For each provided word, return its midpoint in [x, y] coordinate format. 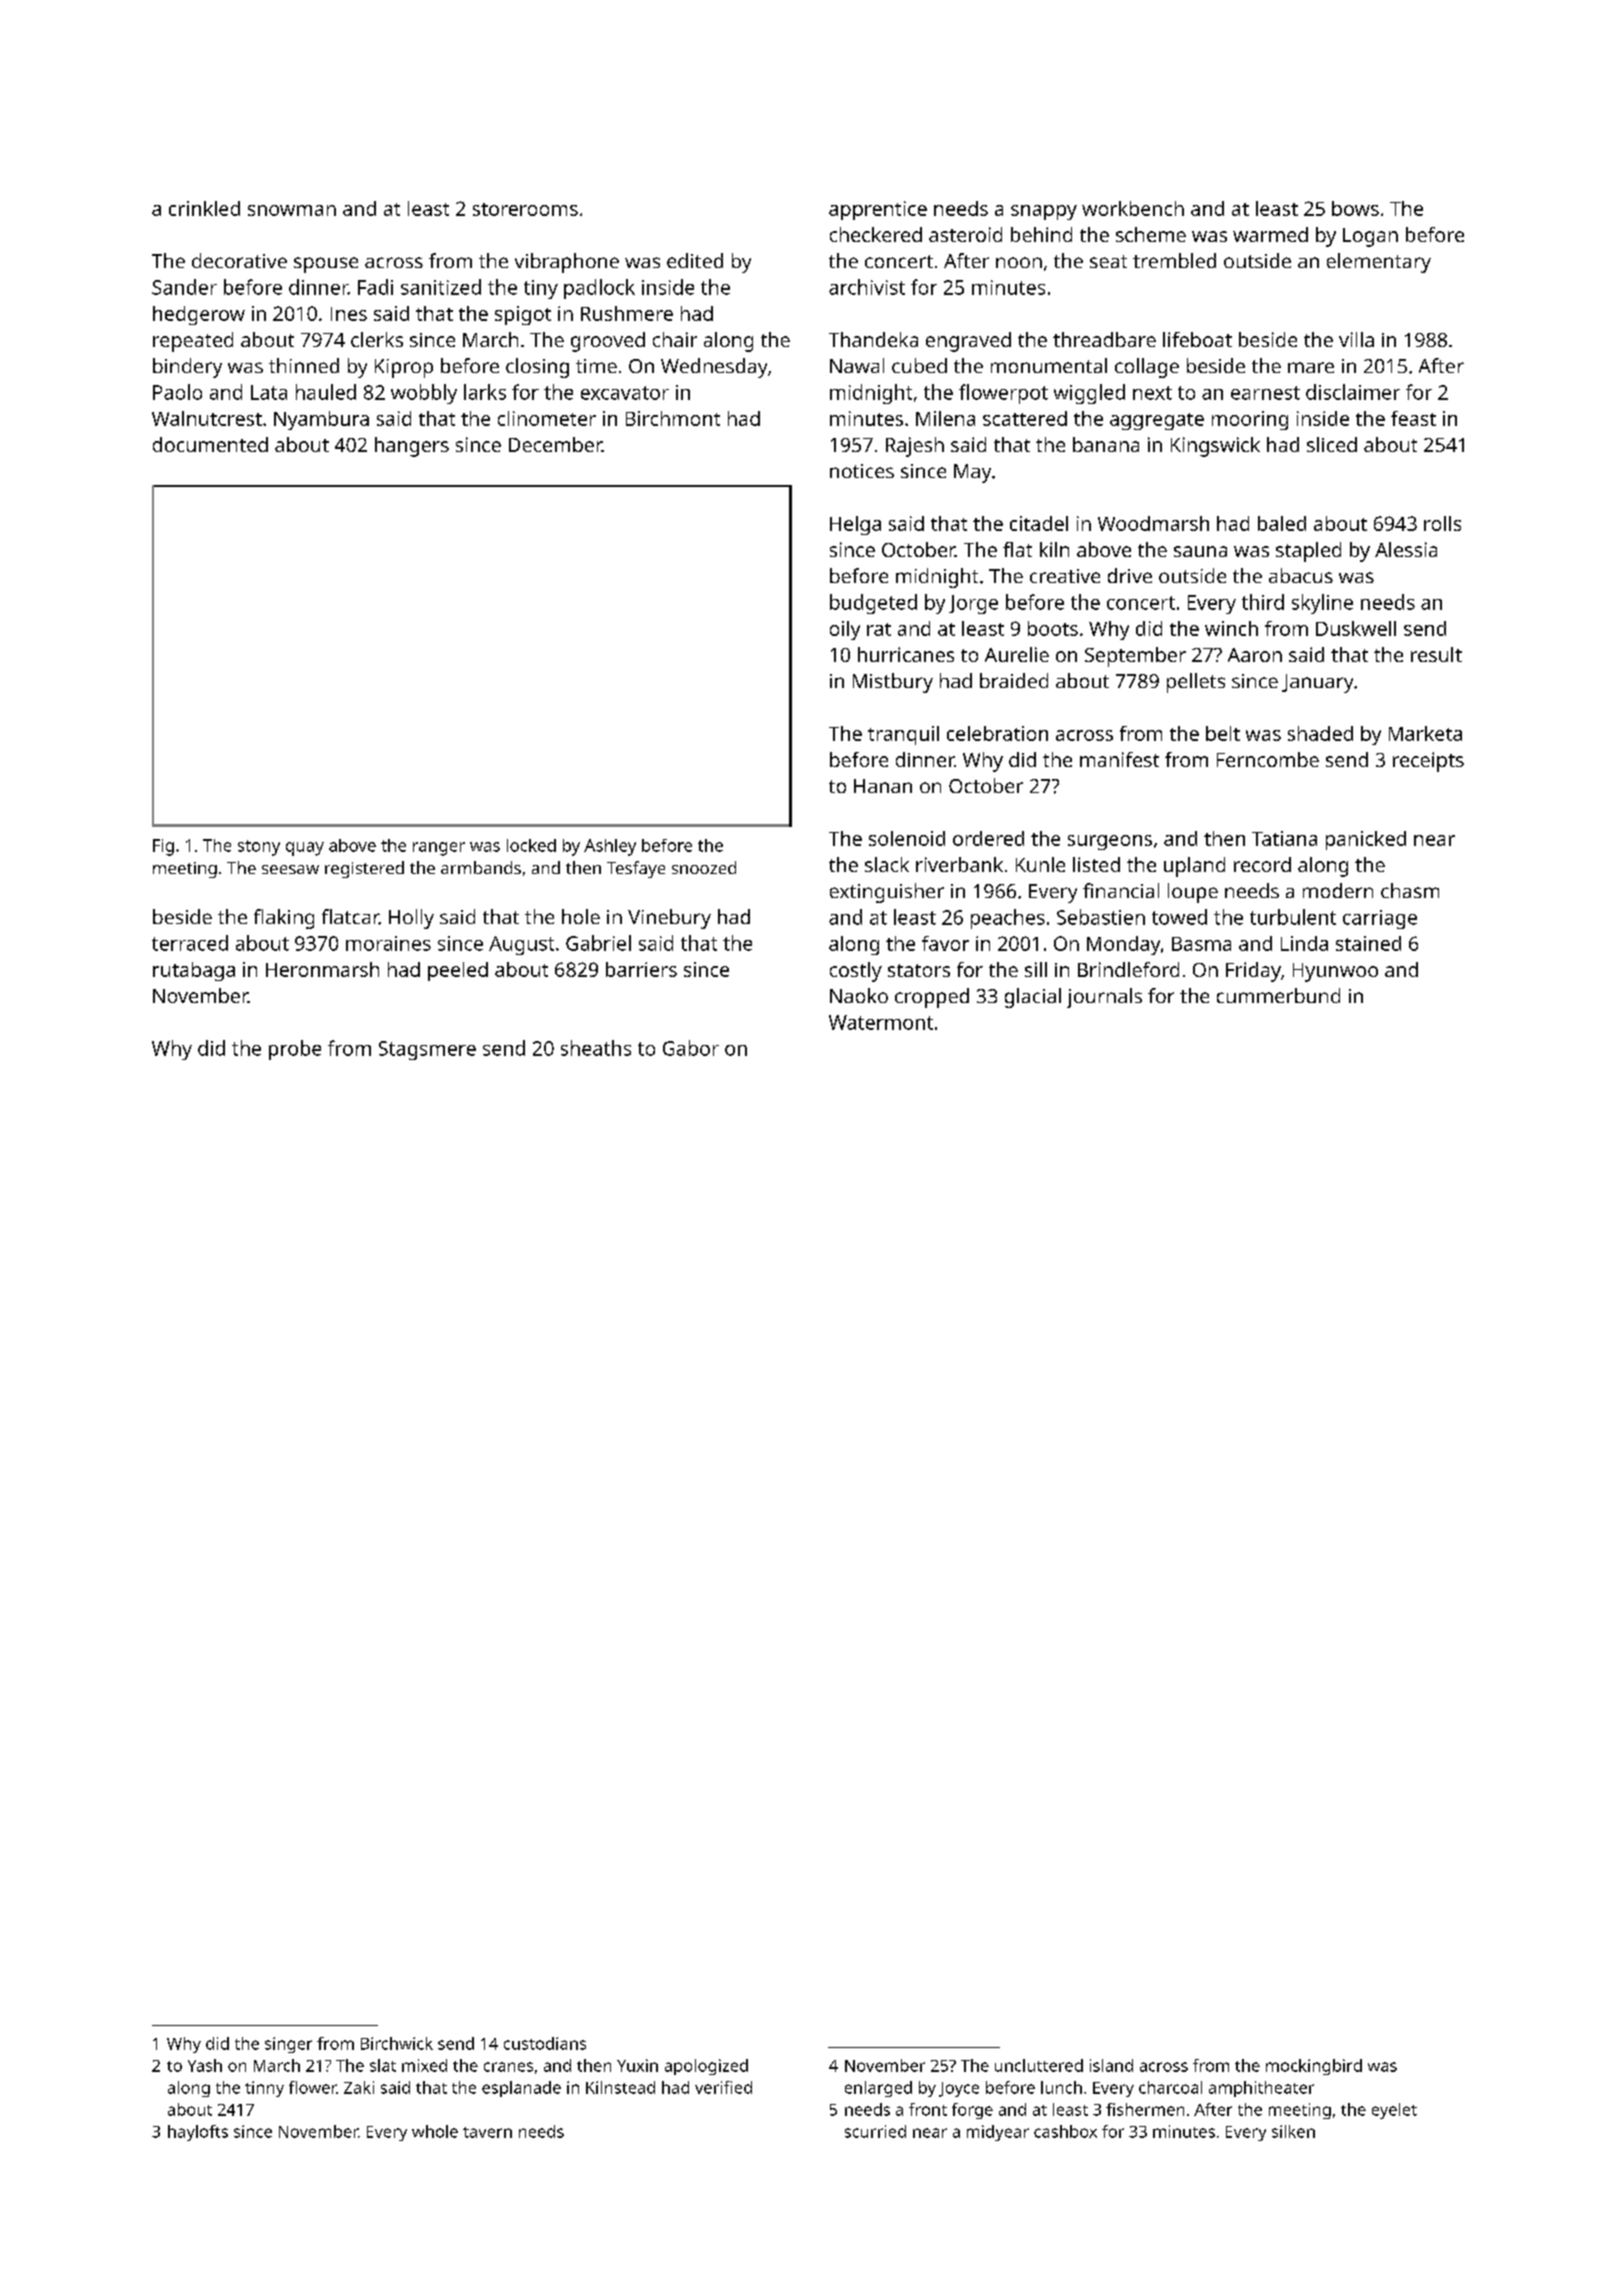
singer [288, 2045]
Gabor [691, 1048]
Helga [855, 525]
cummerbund [1278, 995]
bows [1355, 208]
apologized [706, 2067]
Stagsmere [427, 1050]
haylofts [198, 2133]
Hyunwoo [1335, 972]
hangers [412, 447]
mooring [1250, 420]
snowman [292, 210]
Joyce [959, 2089]
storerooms [525, 209]
